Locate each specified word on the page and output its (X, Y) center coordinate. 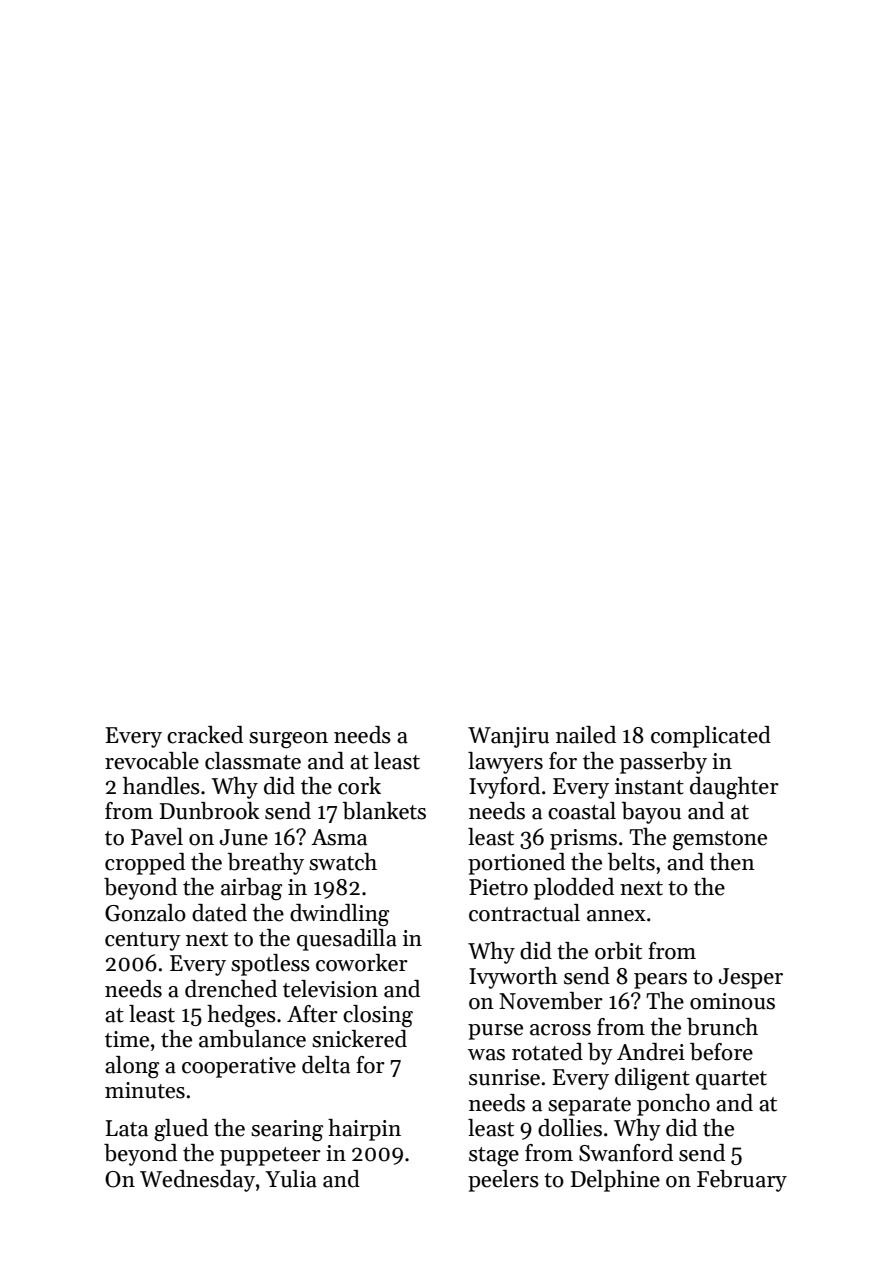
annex (616, 916)
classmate (253, 761)
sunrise (504, 1077)
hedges (241, 1016)
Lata (127, 1128)
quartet (731, 1080)
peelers (503, 1181)
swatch (343, 862)
